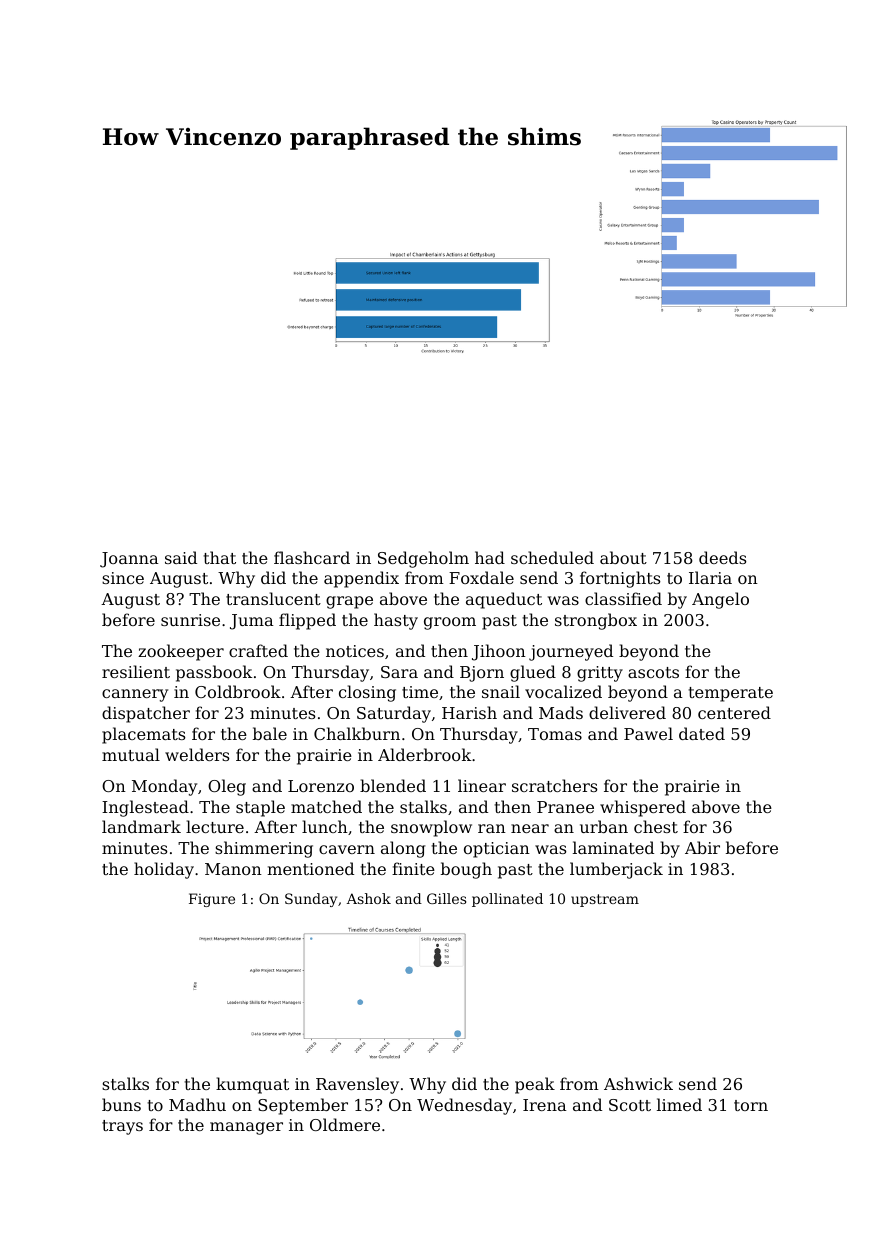  I want to click on scheduled, so click(552, 557).
